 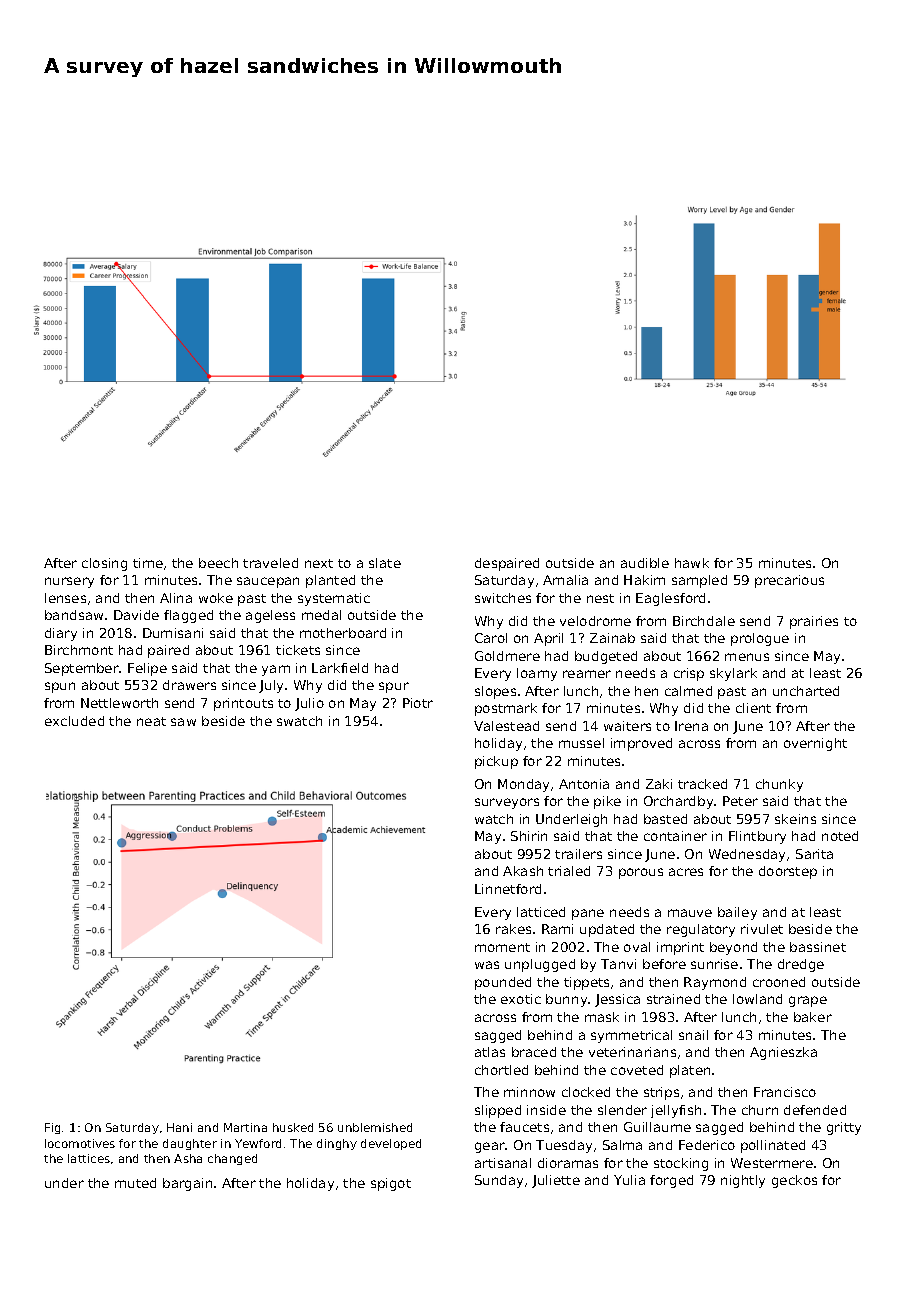 What do you see at coordinates (334, 599) in the screenshot?
I see `systematic` at bounding box center [334, 599].
